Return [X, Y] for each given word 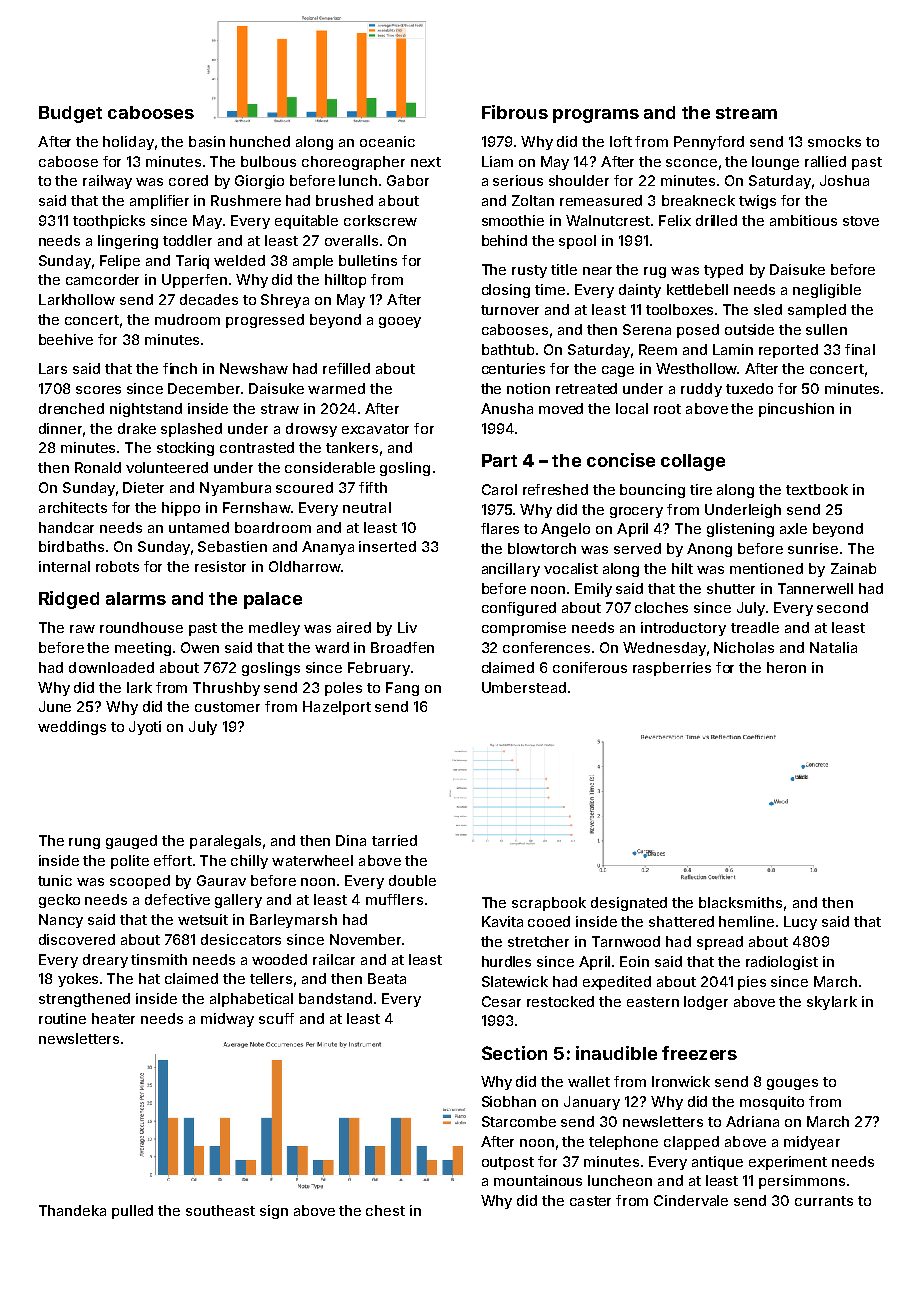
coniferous [590, 667]
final [860, 349]
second [842, 607]
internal [64, 566]
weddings [72, 728]
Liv [407, 627]
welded [239, 260]
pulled [132, 1212]
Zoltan [533, 200]
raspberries [672, 669]
